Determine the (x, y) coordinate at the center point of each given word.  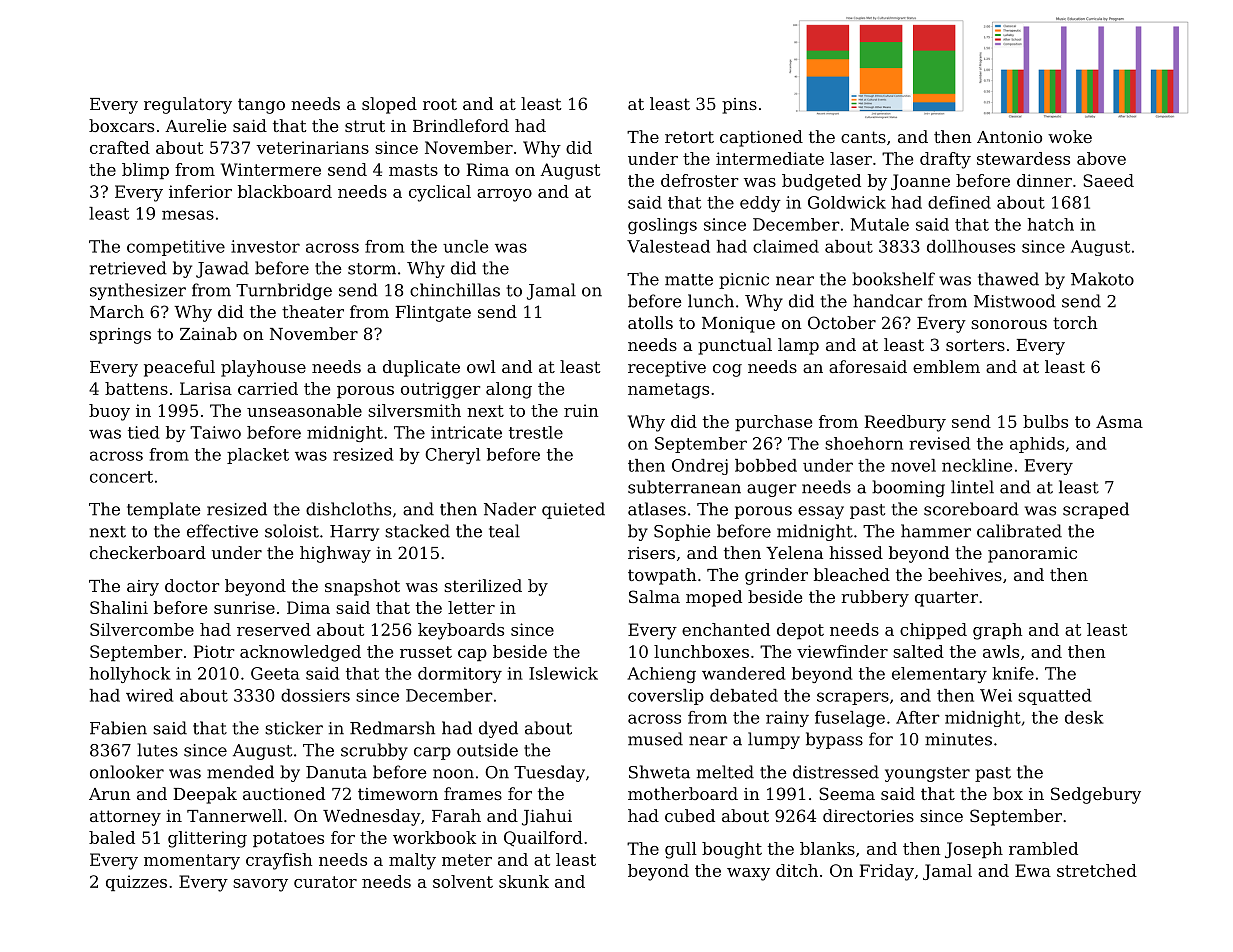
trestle (536, 432)
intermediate (770, 158)
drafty (945, 160)
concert (121, 477)
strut (365, 126)
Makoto (1102, 279)
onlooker (127, 772)
